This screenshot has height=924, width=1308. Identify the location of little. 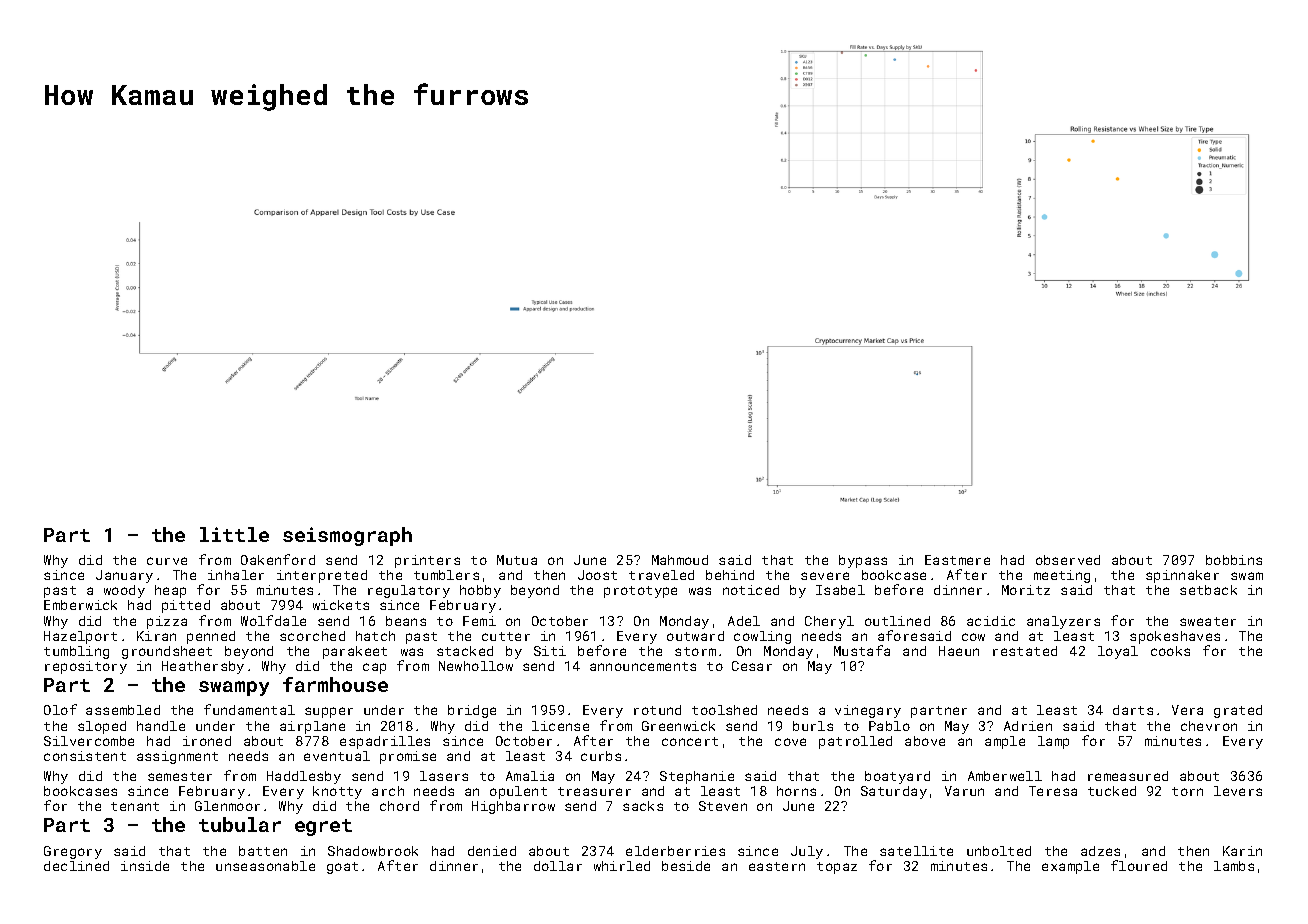
(234, 534).
